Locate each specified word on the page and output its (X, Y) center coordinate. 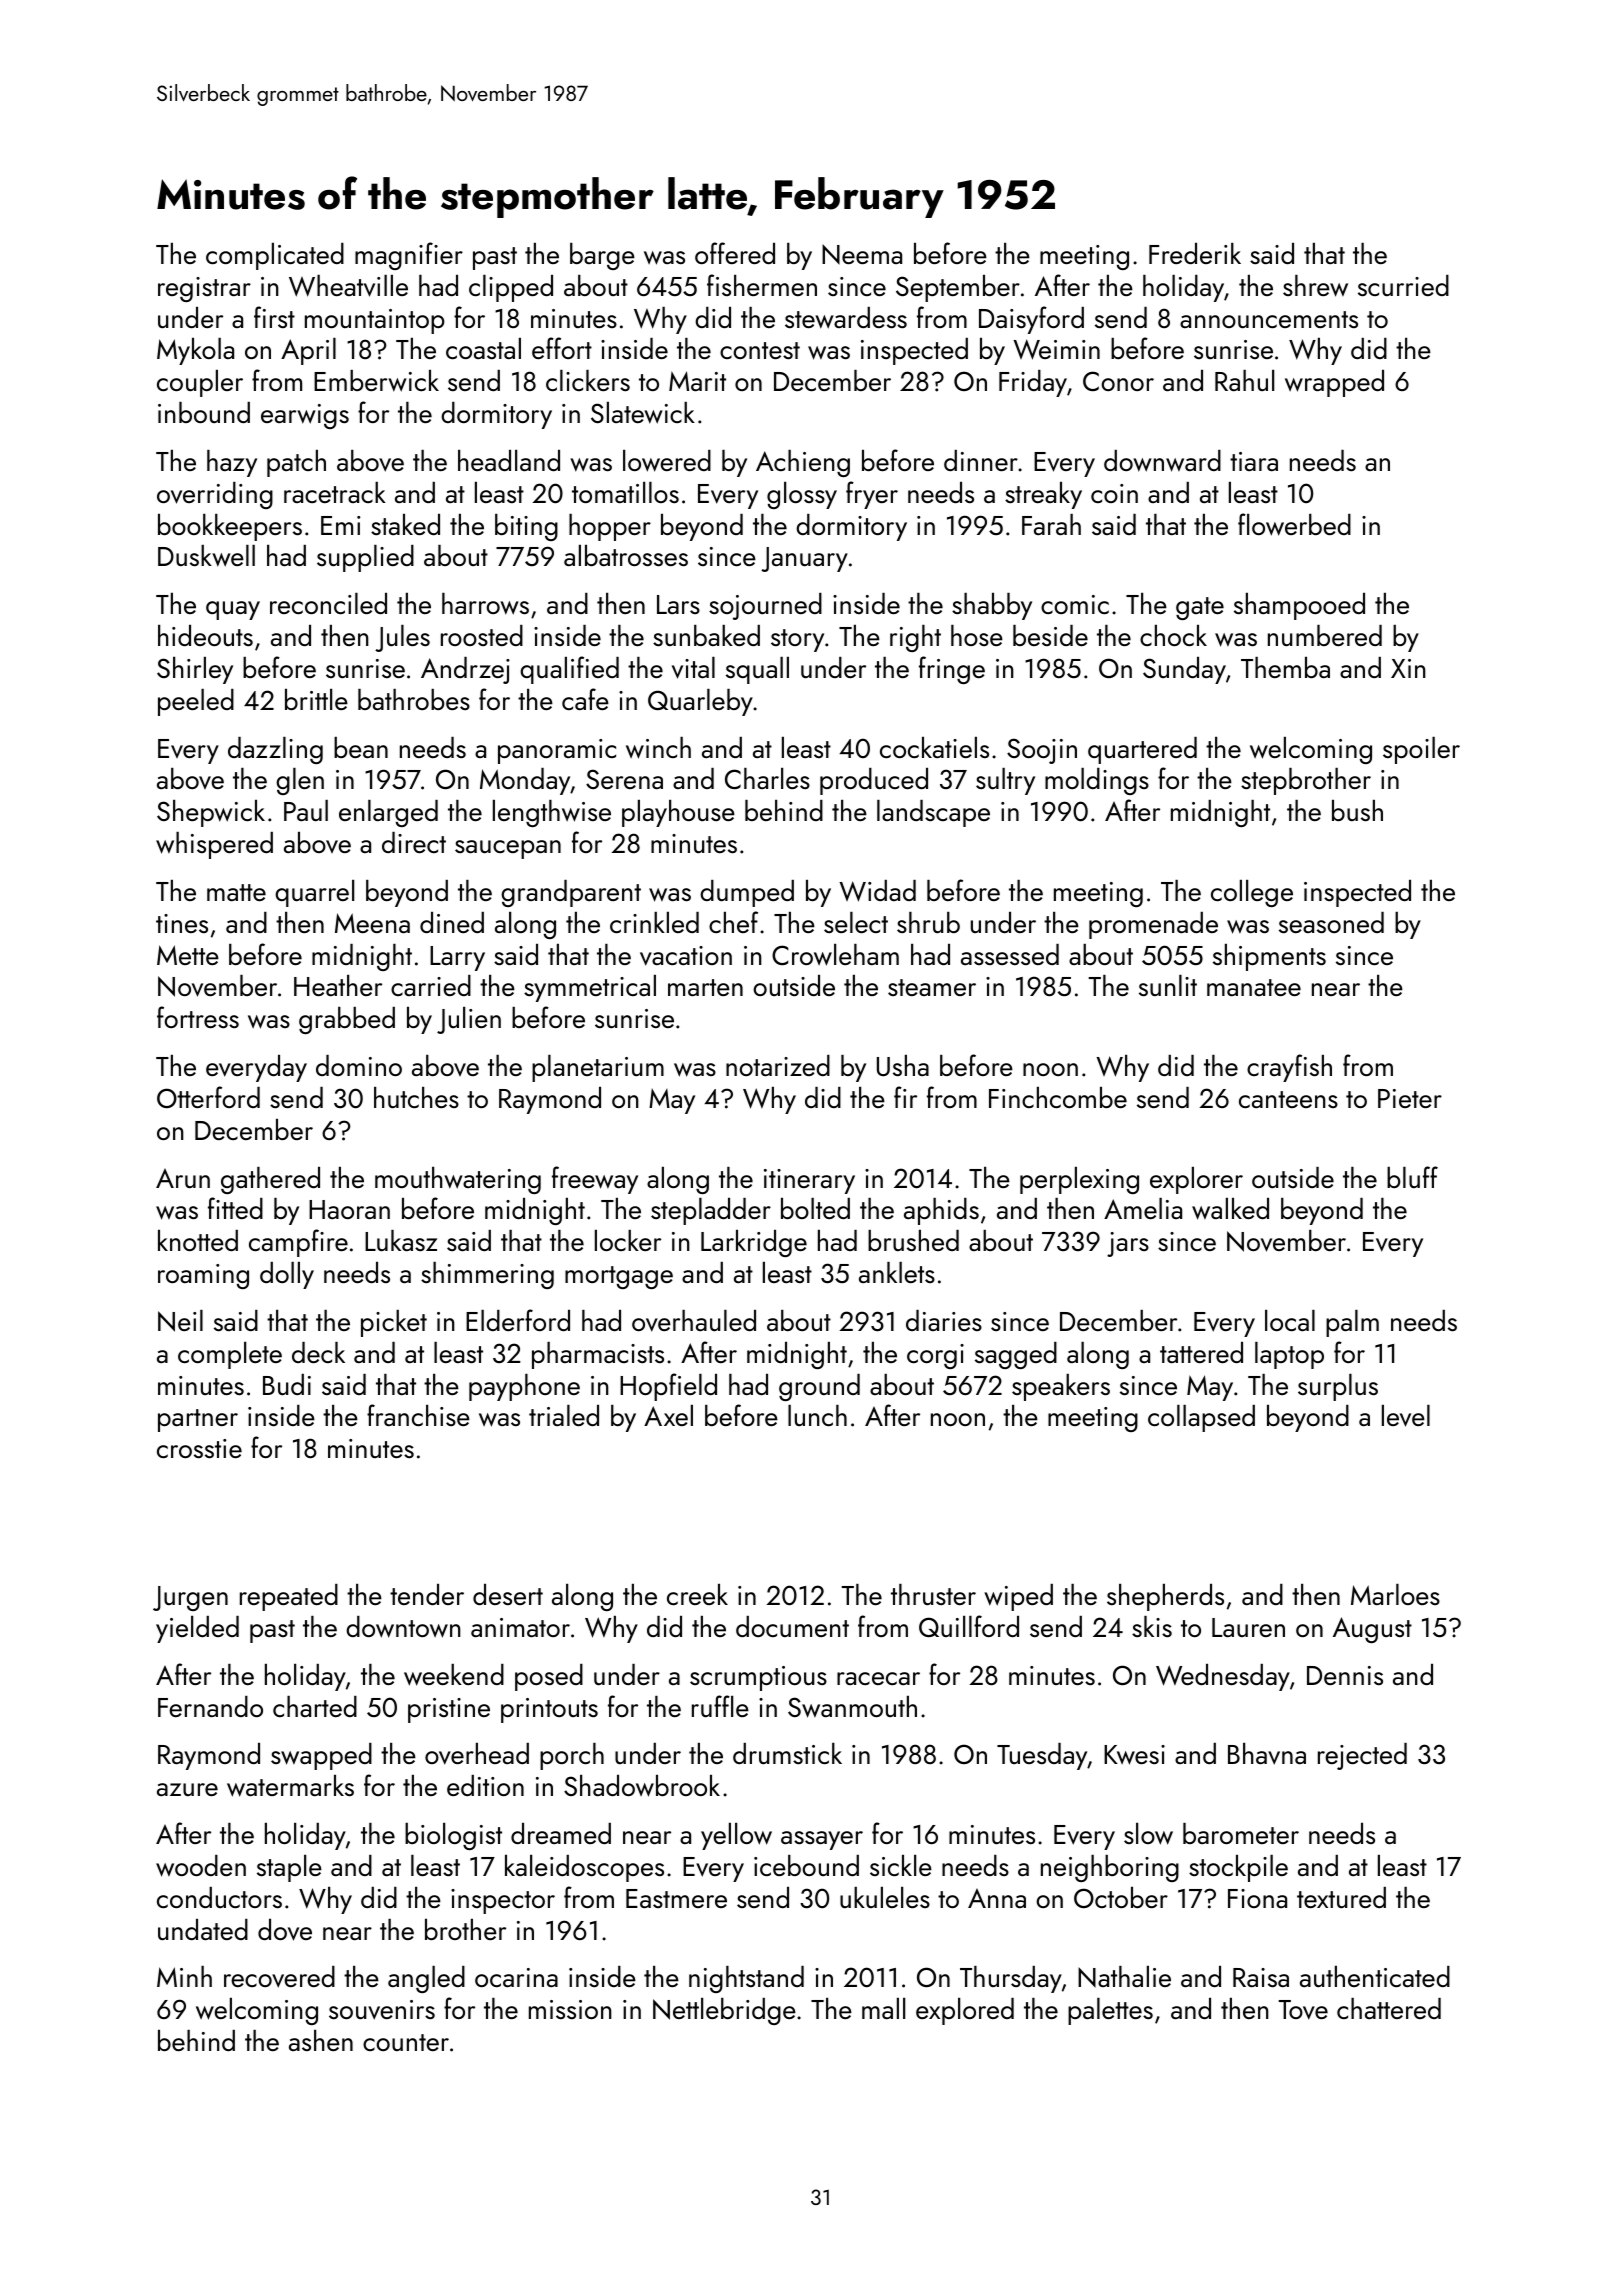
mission (570, 2009)
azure (187, 1789)
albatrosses (626, 555)
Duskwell (206, 556)
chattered (1389, 2008)
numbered (1325, 635)
